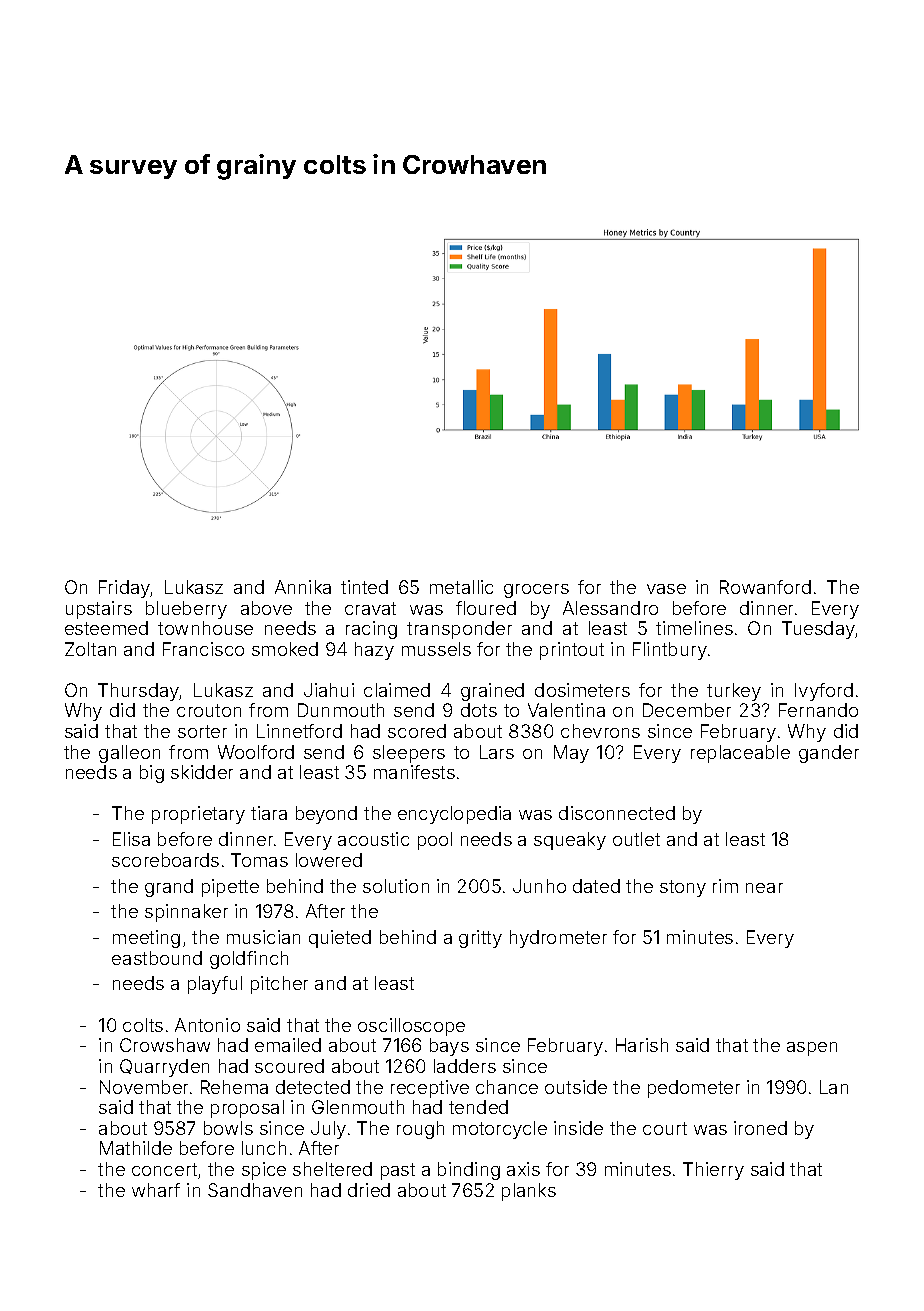 This screenshot has height=1311, width=924. What do you see at coordinates (186, 610) in the screenshot?
I see `blueberry` at bounding box center [186, 610].
